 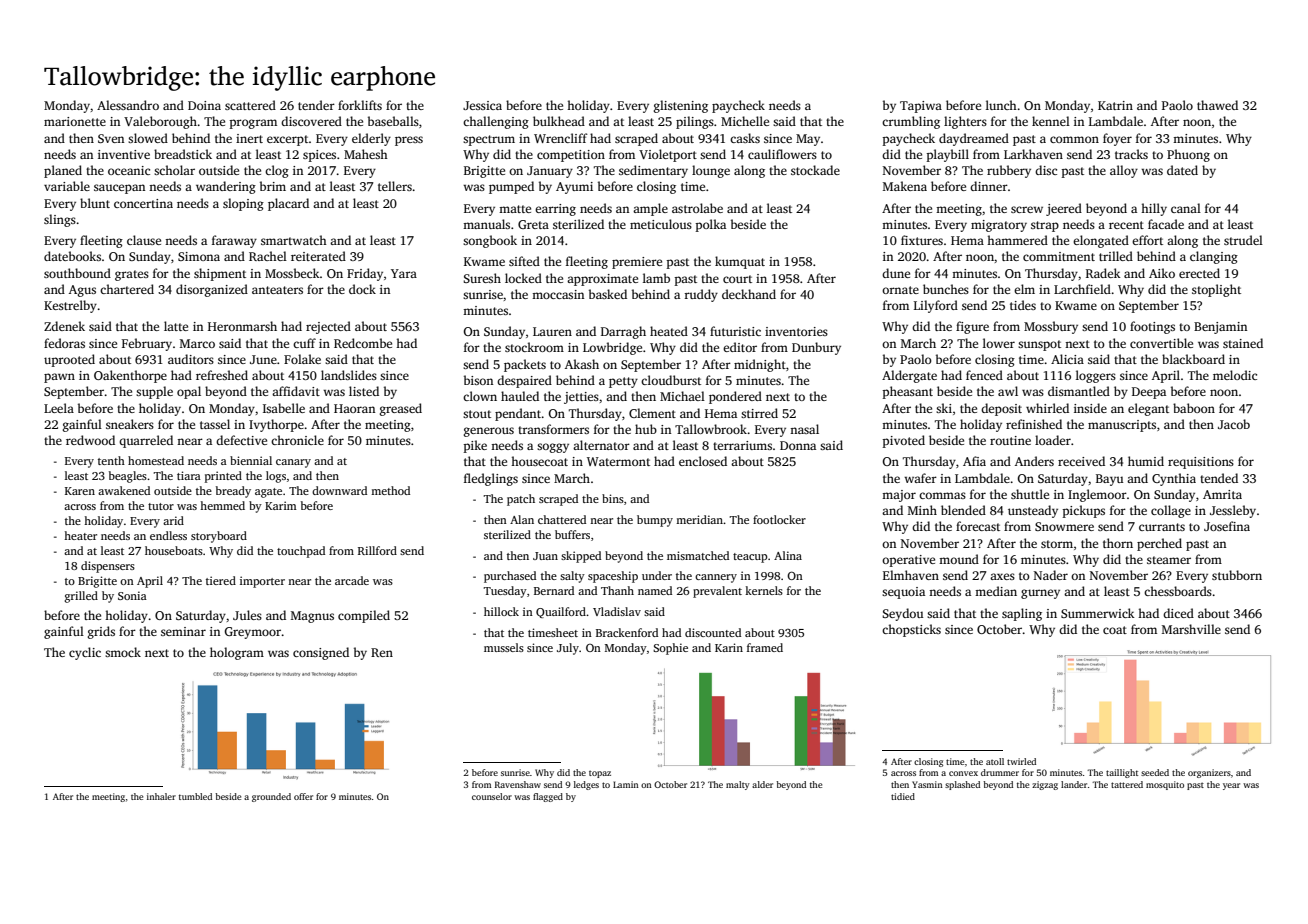 I want to click on datebooks, so click(x=72, y=256).
